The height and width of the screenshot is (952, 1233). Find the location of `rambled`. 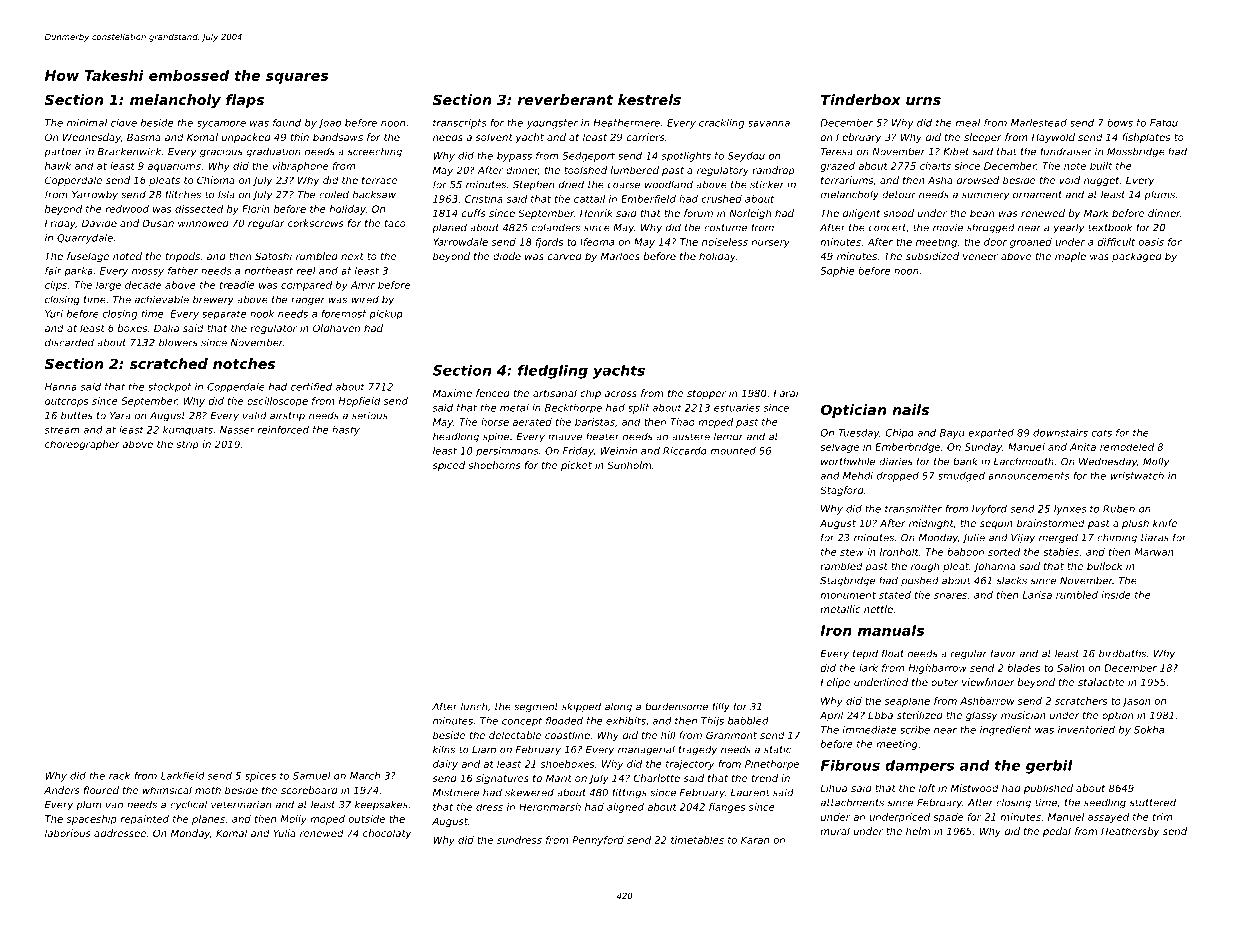

rambled is located at coordinates (841, 566).
